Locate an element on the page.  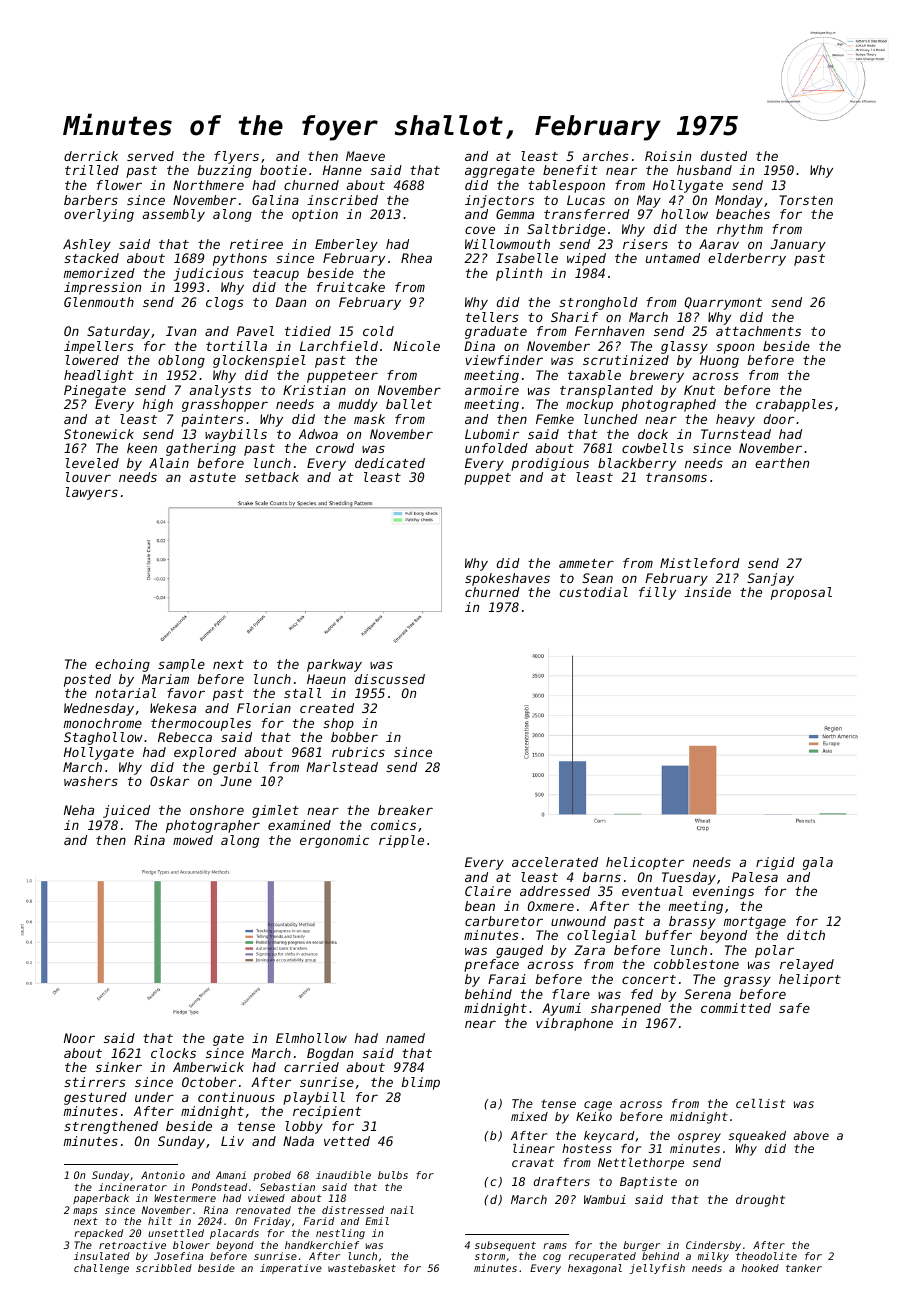
proposal is located at coordinates (801, 593).
